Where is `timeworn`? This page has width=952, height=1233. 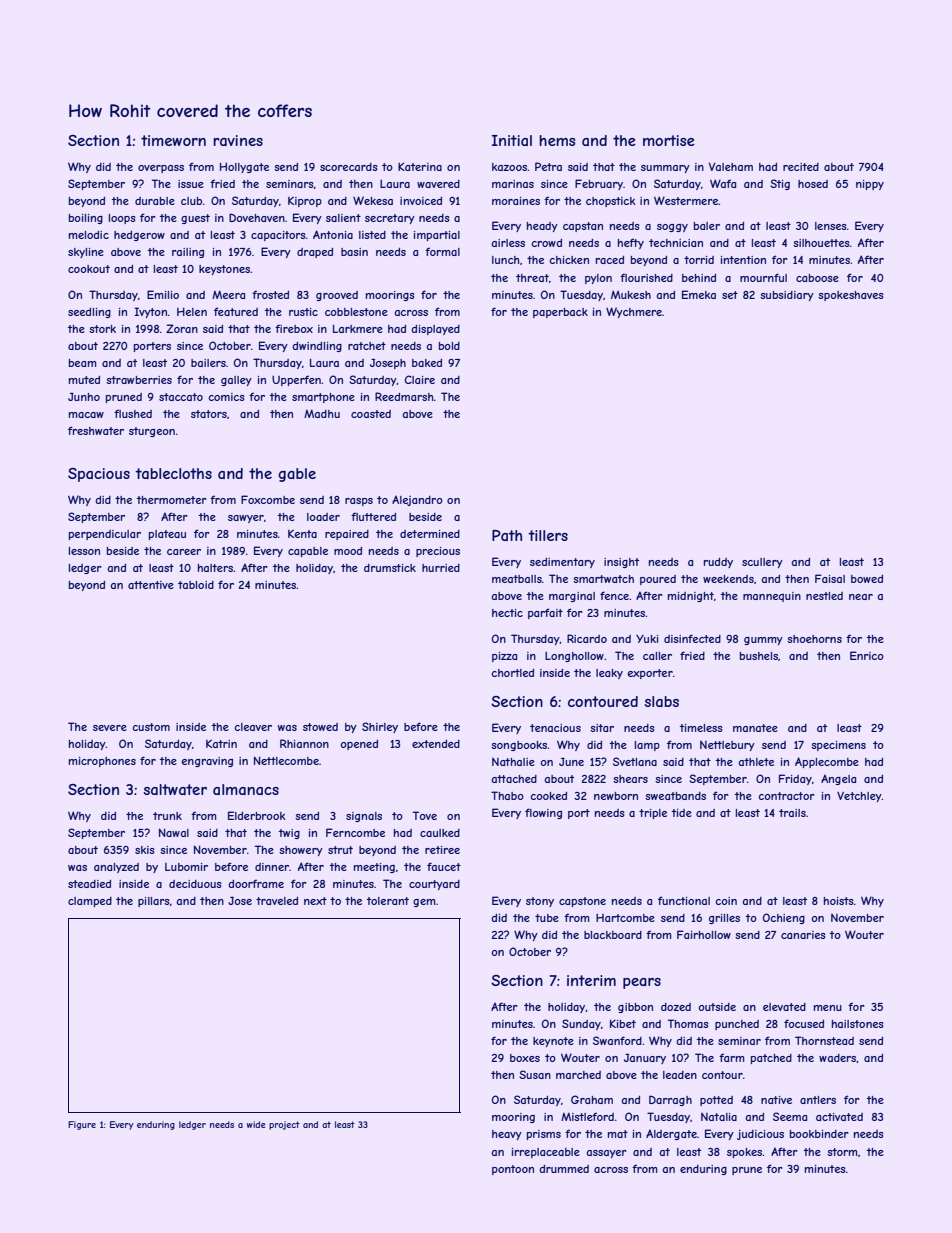 timeworn is located at coordinates (173, 140).
